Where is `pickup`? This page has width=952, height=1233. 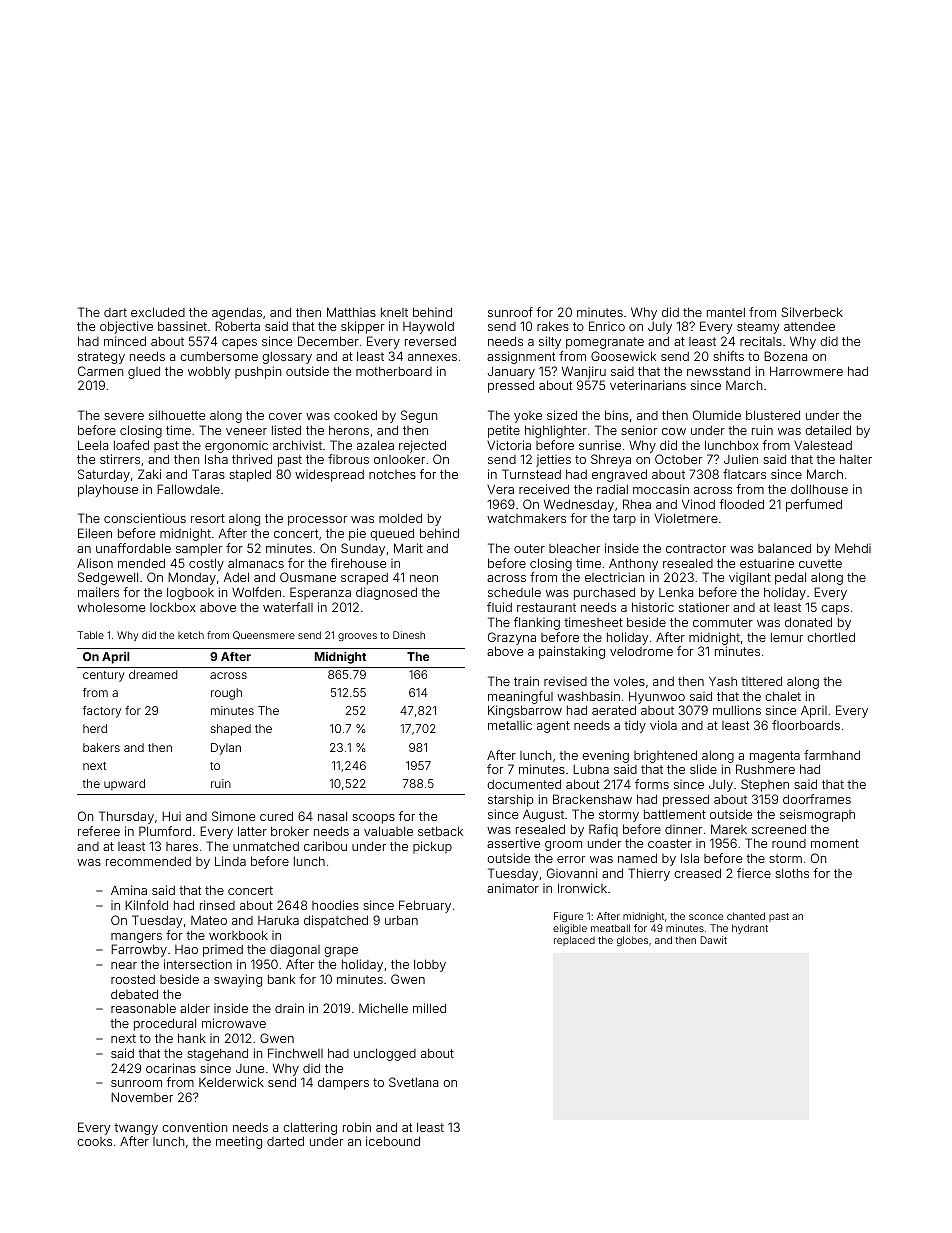
pickup is located at coordinates (432, 847).
